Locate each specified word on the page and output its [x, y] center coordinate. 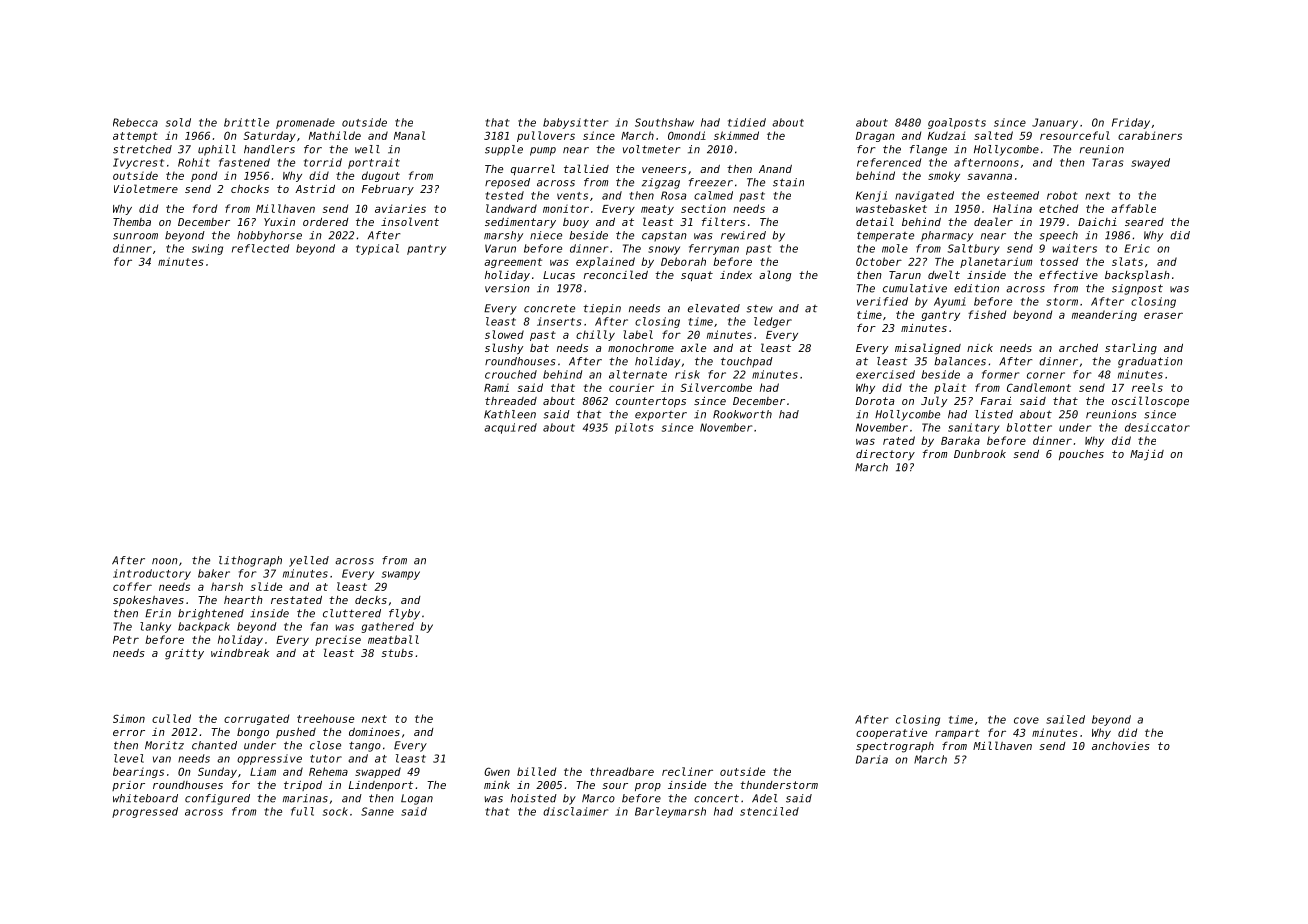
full [302, 811]
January [1055, 123]
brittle [246, 122]
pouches [1081, 455]
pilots [634, 428]
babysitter [576, 123]
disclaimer [576, 811]
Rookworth [742, 414]
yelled [309, 561]
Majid [1147, 455]
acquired [510, 428]
